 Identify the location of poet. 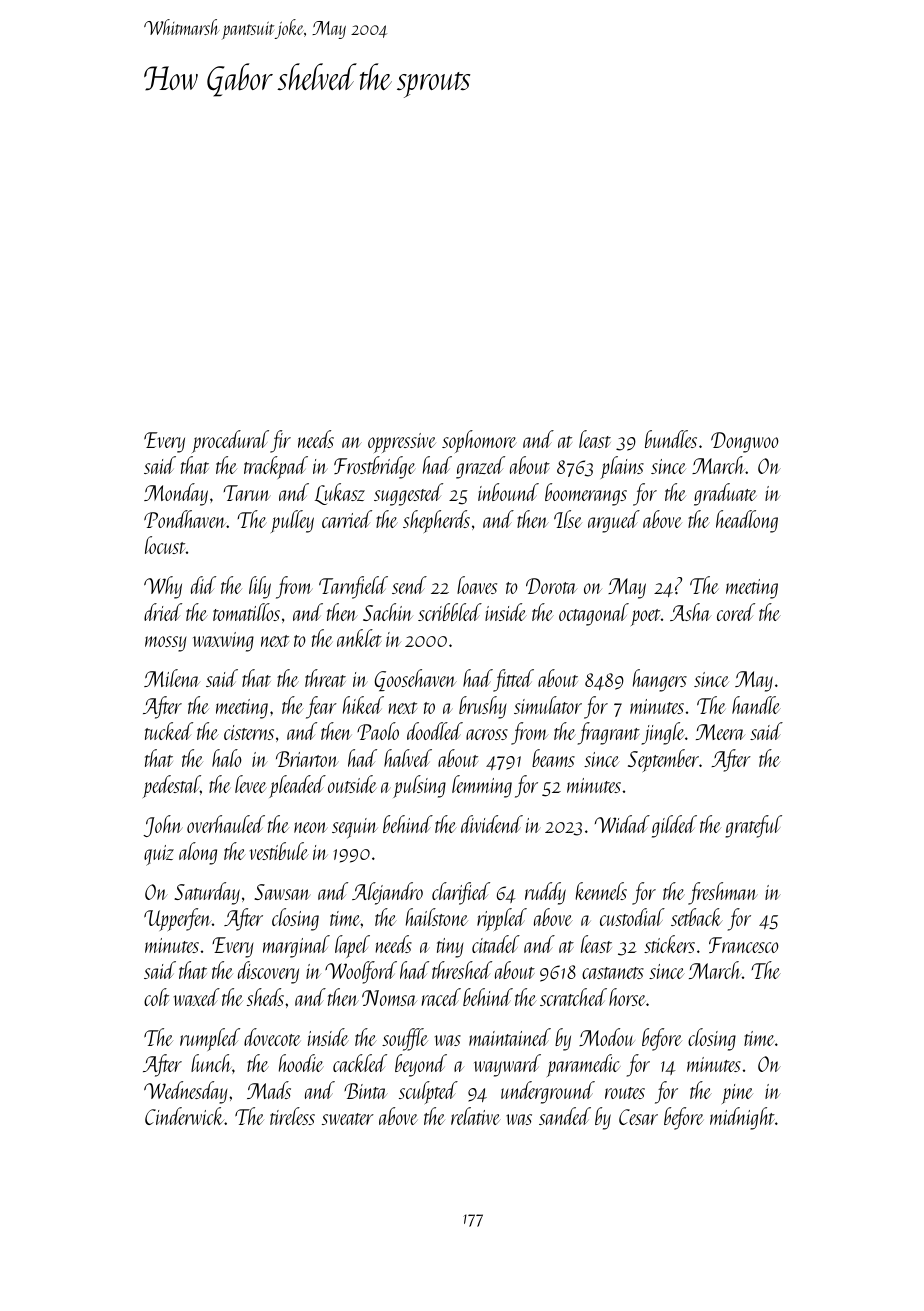
(645, 617).
